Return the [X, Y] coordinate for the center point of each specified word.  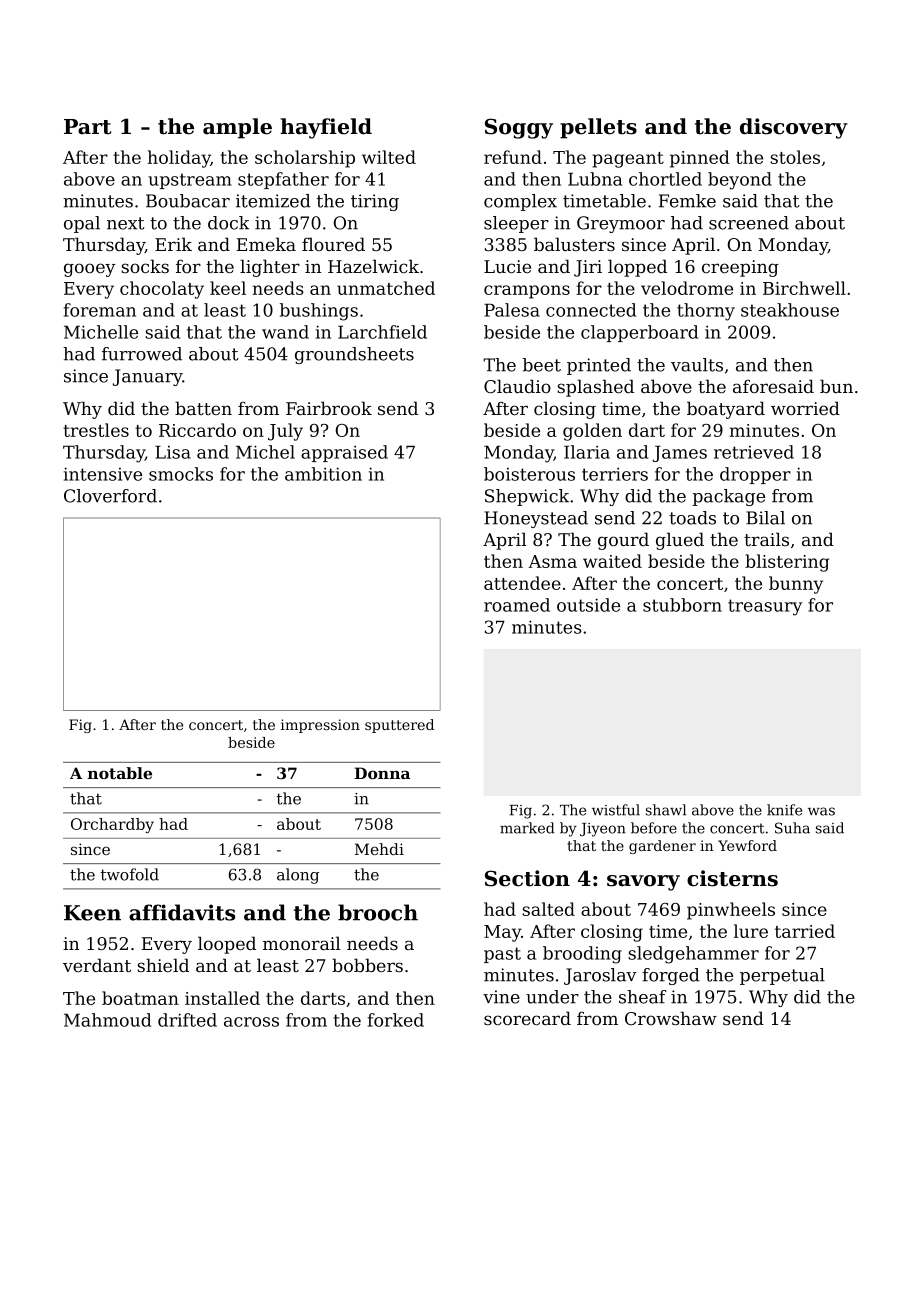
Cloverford [110, 496]
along [298, 876]
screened [749, 223]
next [126, 223]
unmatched [386, 288]
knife [784, 810]
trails [766, 539]
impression [320, 726]
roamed [517, 605]
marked [527, 828]
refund [513, 157]
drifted [187, 1020]
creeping [740, 268]
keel [228, 288]
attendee [522, 583]
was [821, 811]
